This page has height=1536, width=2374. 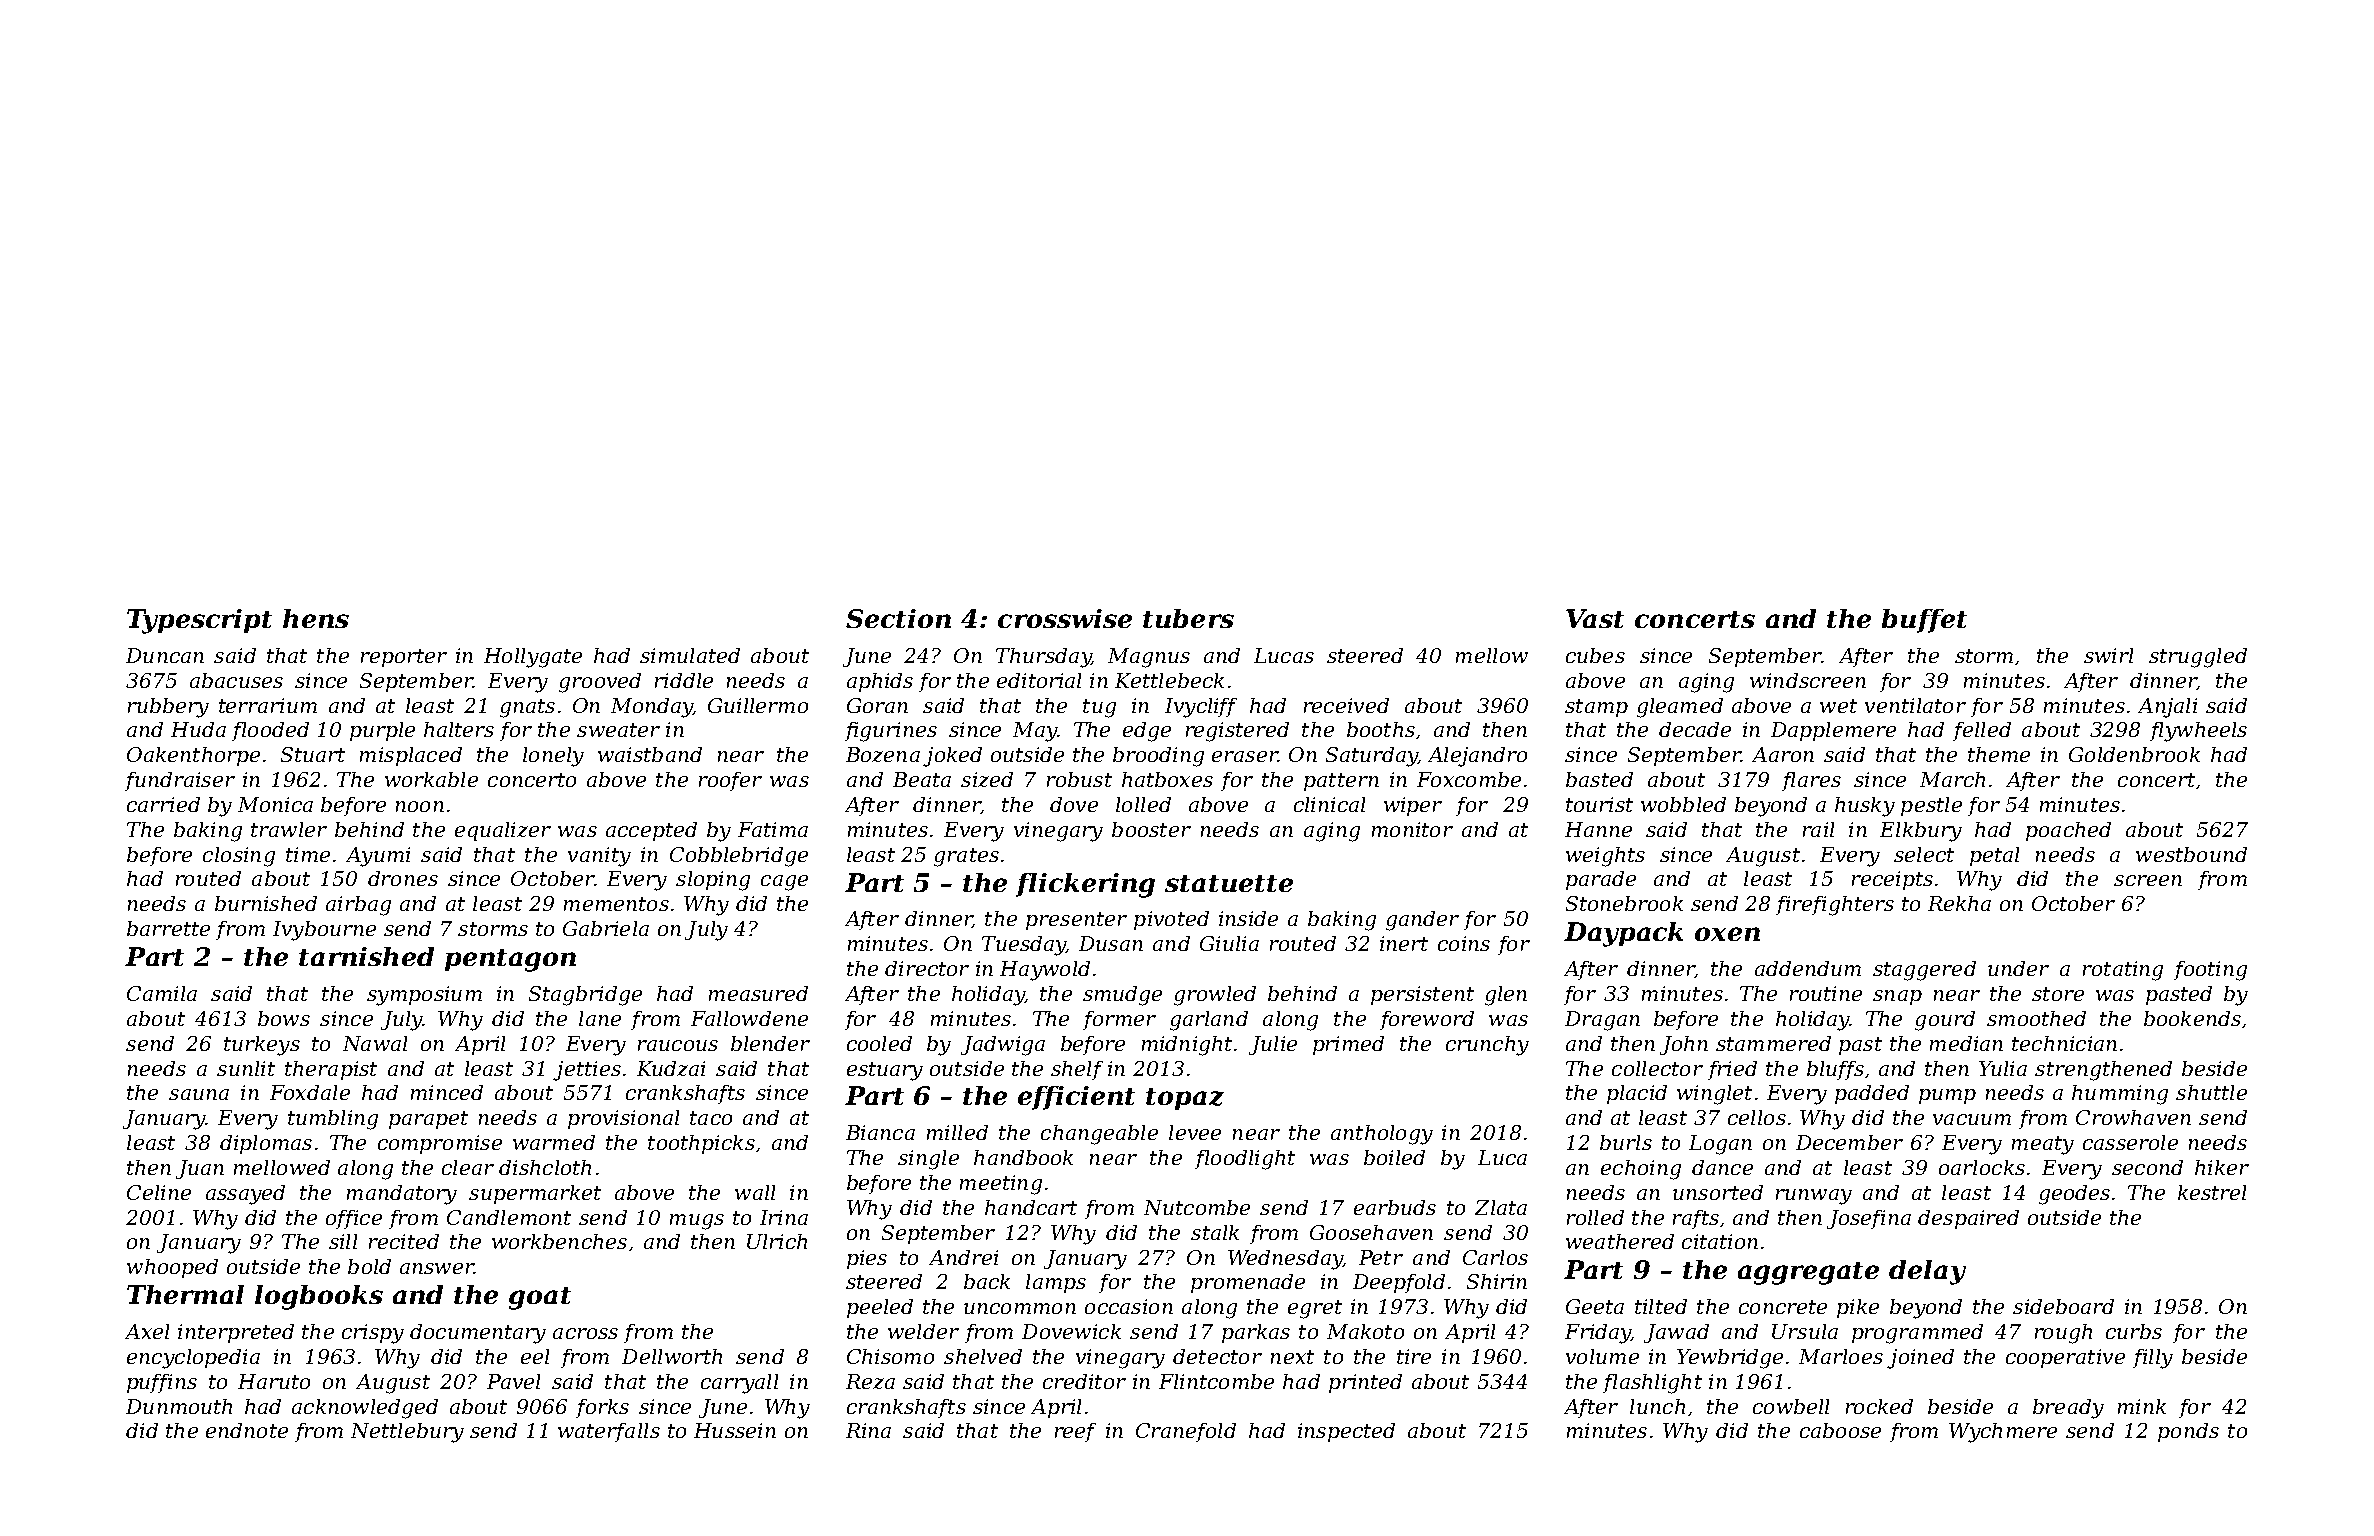 What do you see at coordinates (1187, 1046) in the page?
I see `midnight` at bounding box center [1187, 1046].
